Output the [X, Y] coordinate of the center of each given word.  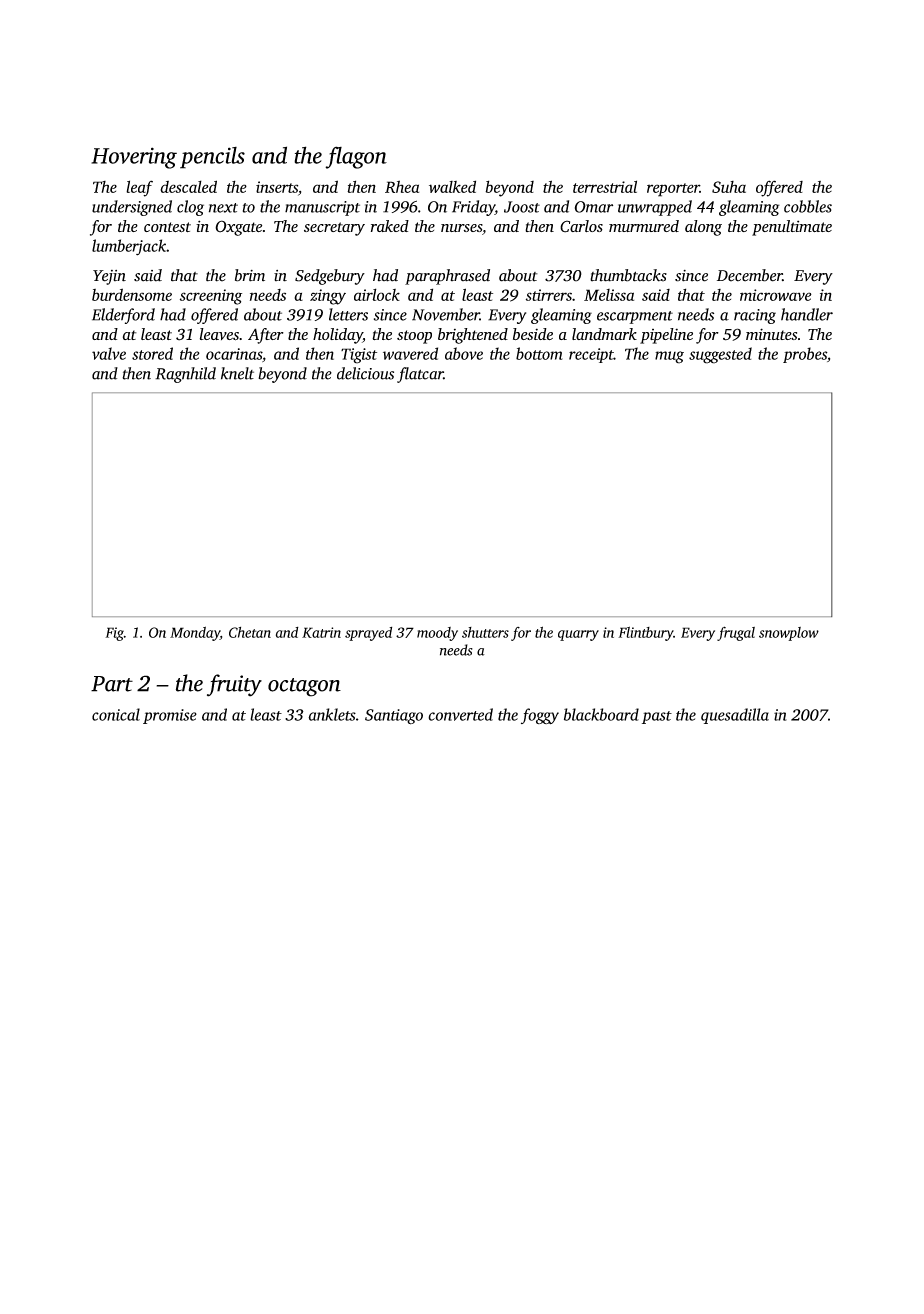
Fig [114, 634]
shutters [485, 632]
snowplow [789, 634]
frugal [736, 633]
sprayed [368, 634]
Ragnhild [185, 375]
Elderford [123, 316]
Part [112, 684]
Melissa [609, 295]
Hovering [134, 158]
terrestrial [605, 186]
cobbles [808, 206]
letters [348, 314]
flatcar [420, 375]
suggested [720, 355]
